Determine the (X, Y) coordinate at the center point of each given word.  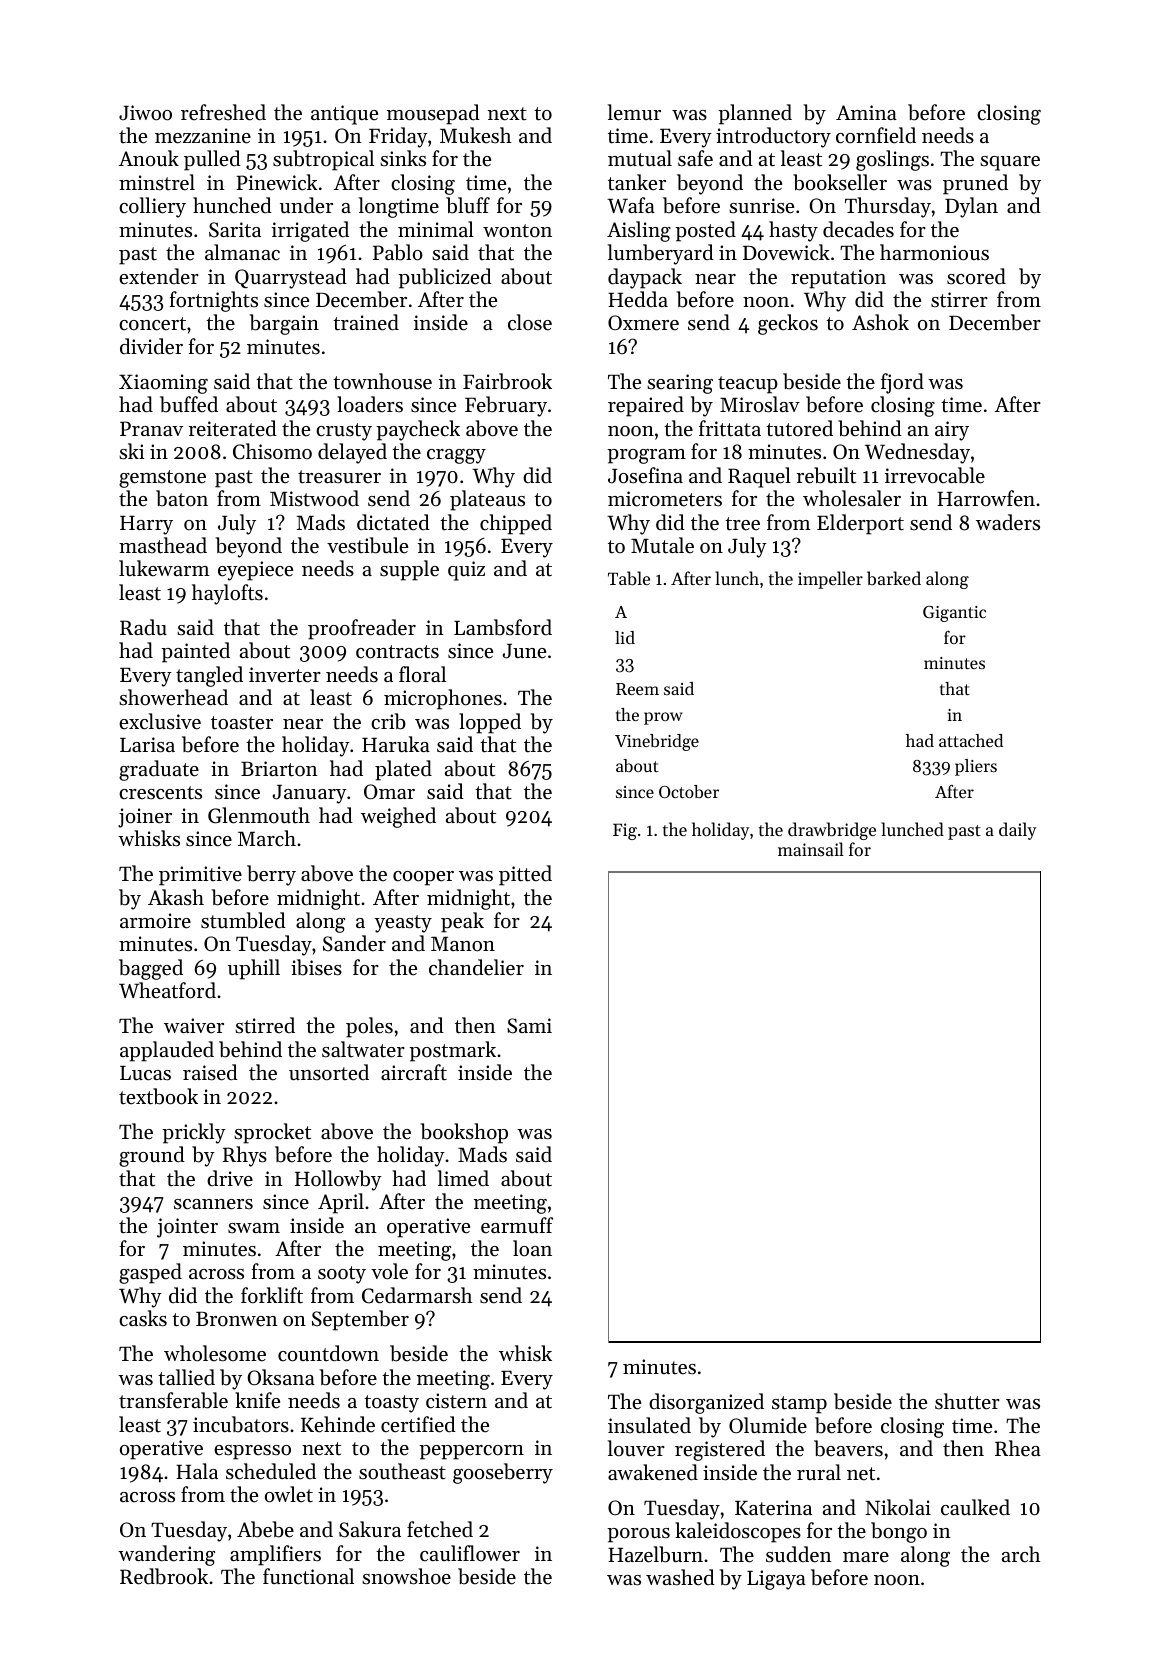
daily (1017, 831)
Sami (529, 1026)
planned (755, 114)
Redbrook (164, 1576)
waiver (194, 1026)
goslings (892, 160)
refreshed (223, 112)
